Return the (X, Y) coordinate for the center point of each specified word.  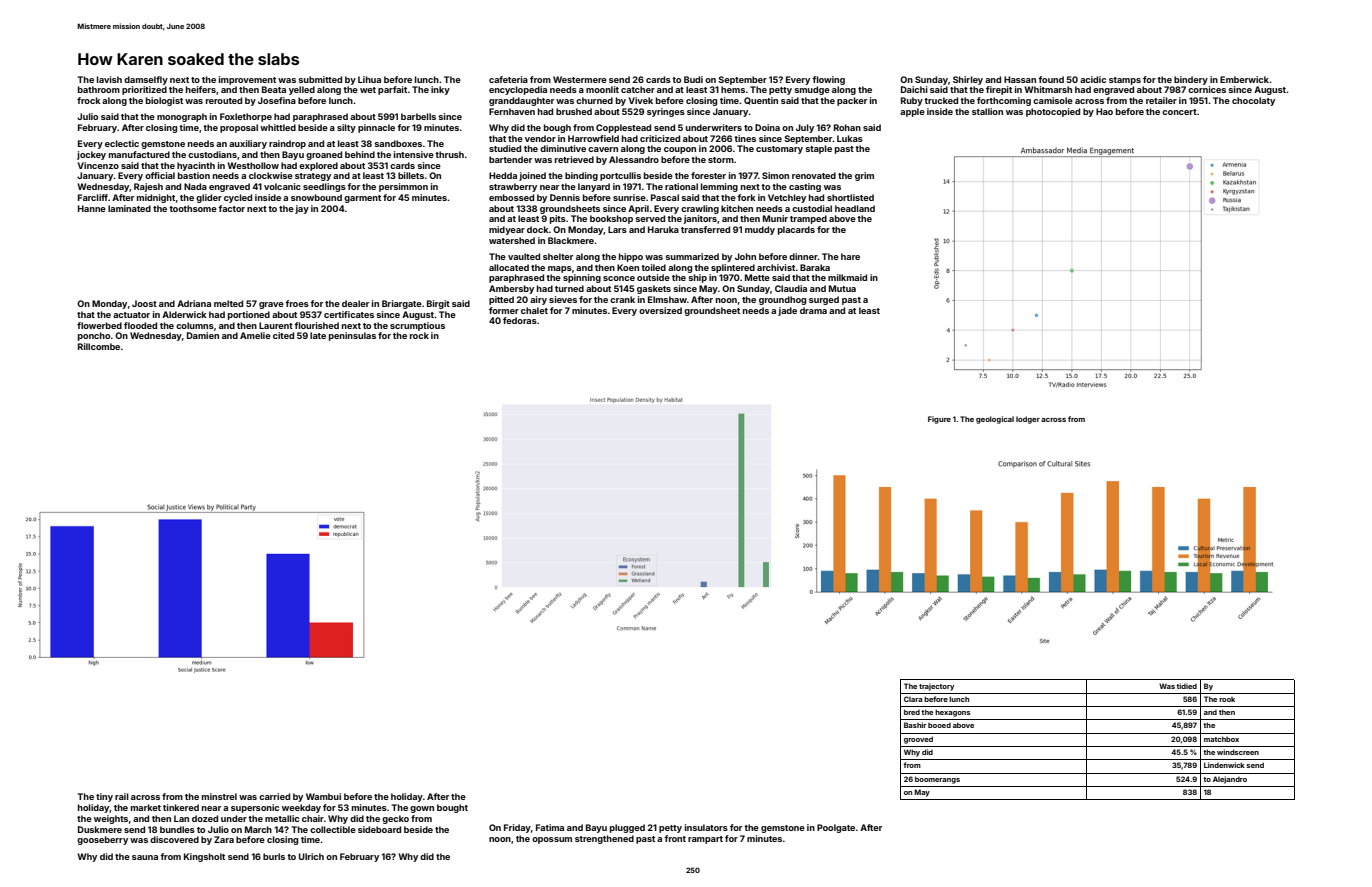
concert (1179, 112)
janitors (700, 219)
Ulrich (311, 856)
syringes (666, 112)
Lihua (369, 79)
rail (122, 796)
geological (995, 420)
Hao (1104, 111)
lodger (1028, 420)
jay (302, 209)
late (318, 335)
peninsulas (352, 336)
